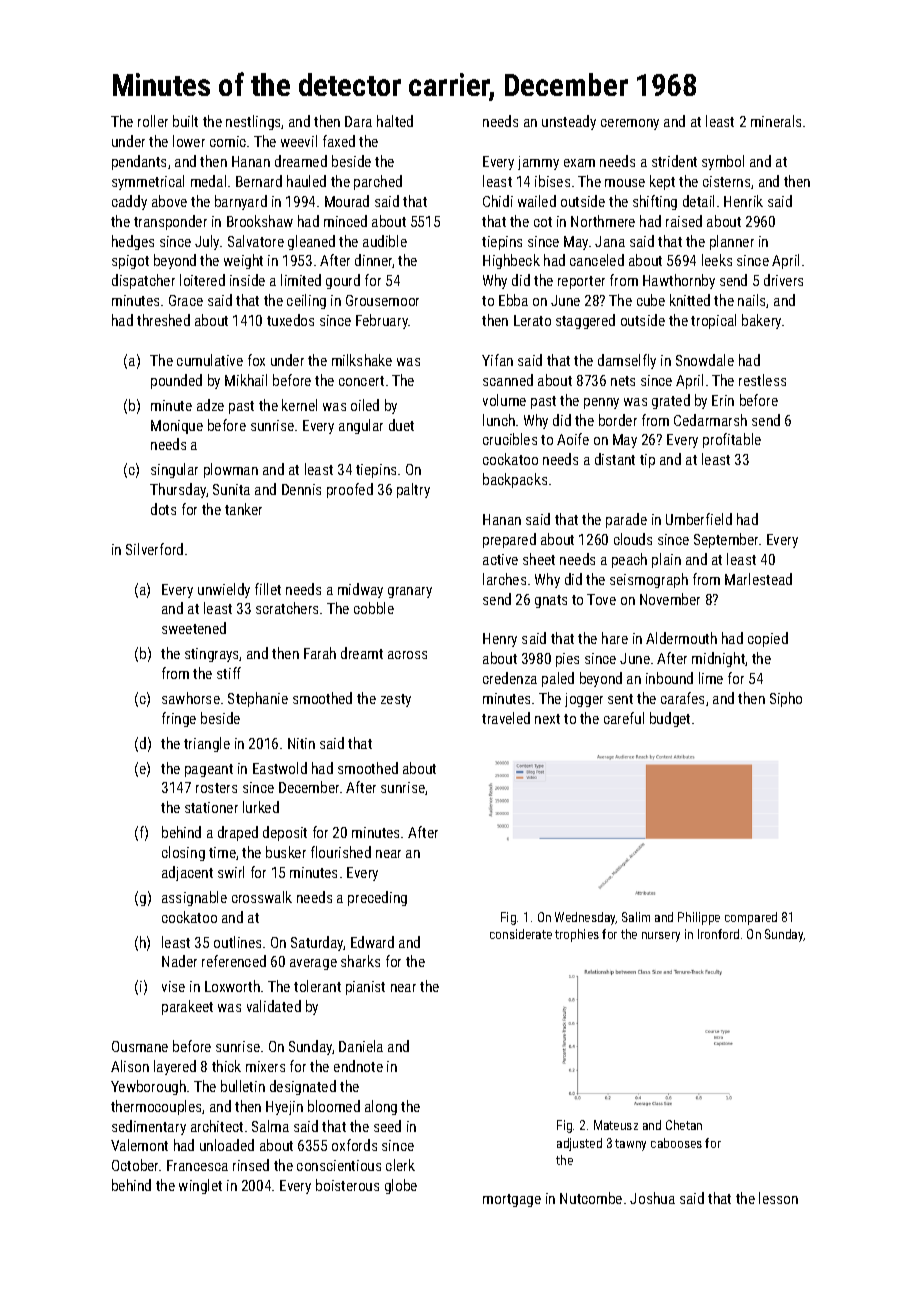 The height and width of the screenshot is (1308, 924). Describe the element at coordinates (254, 122) in the screenshot. I see `nestlings` at that location.
